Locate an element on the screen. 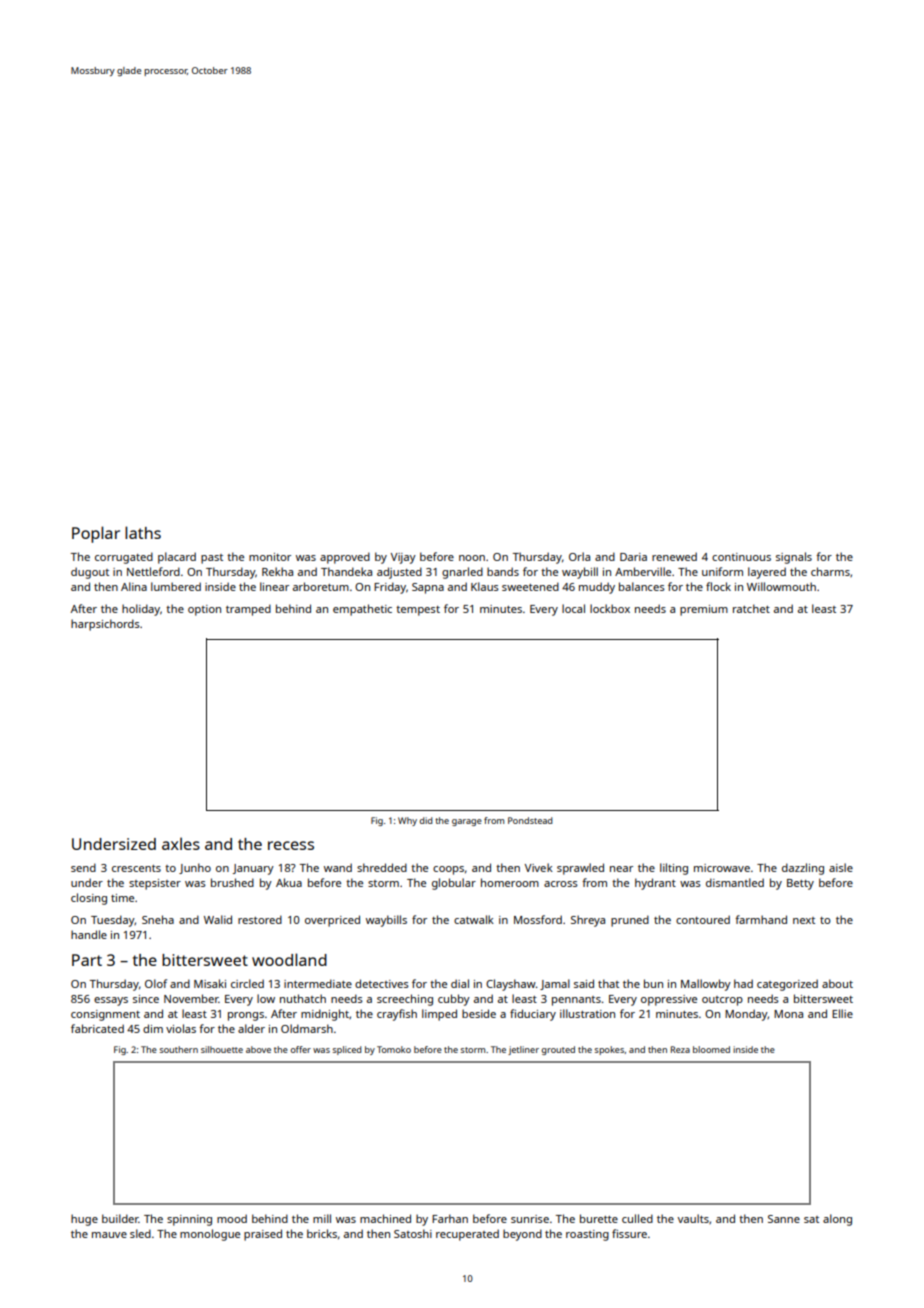 The height and width of the screenshot is (1308, 924). Mona is located at coordinates (788, 1014).
